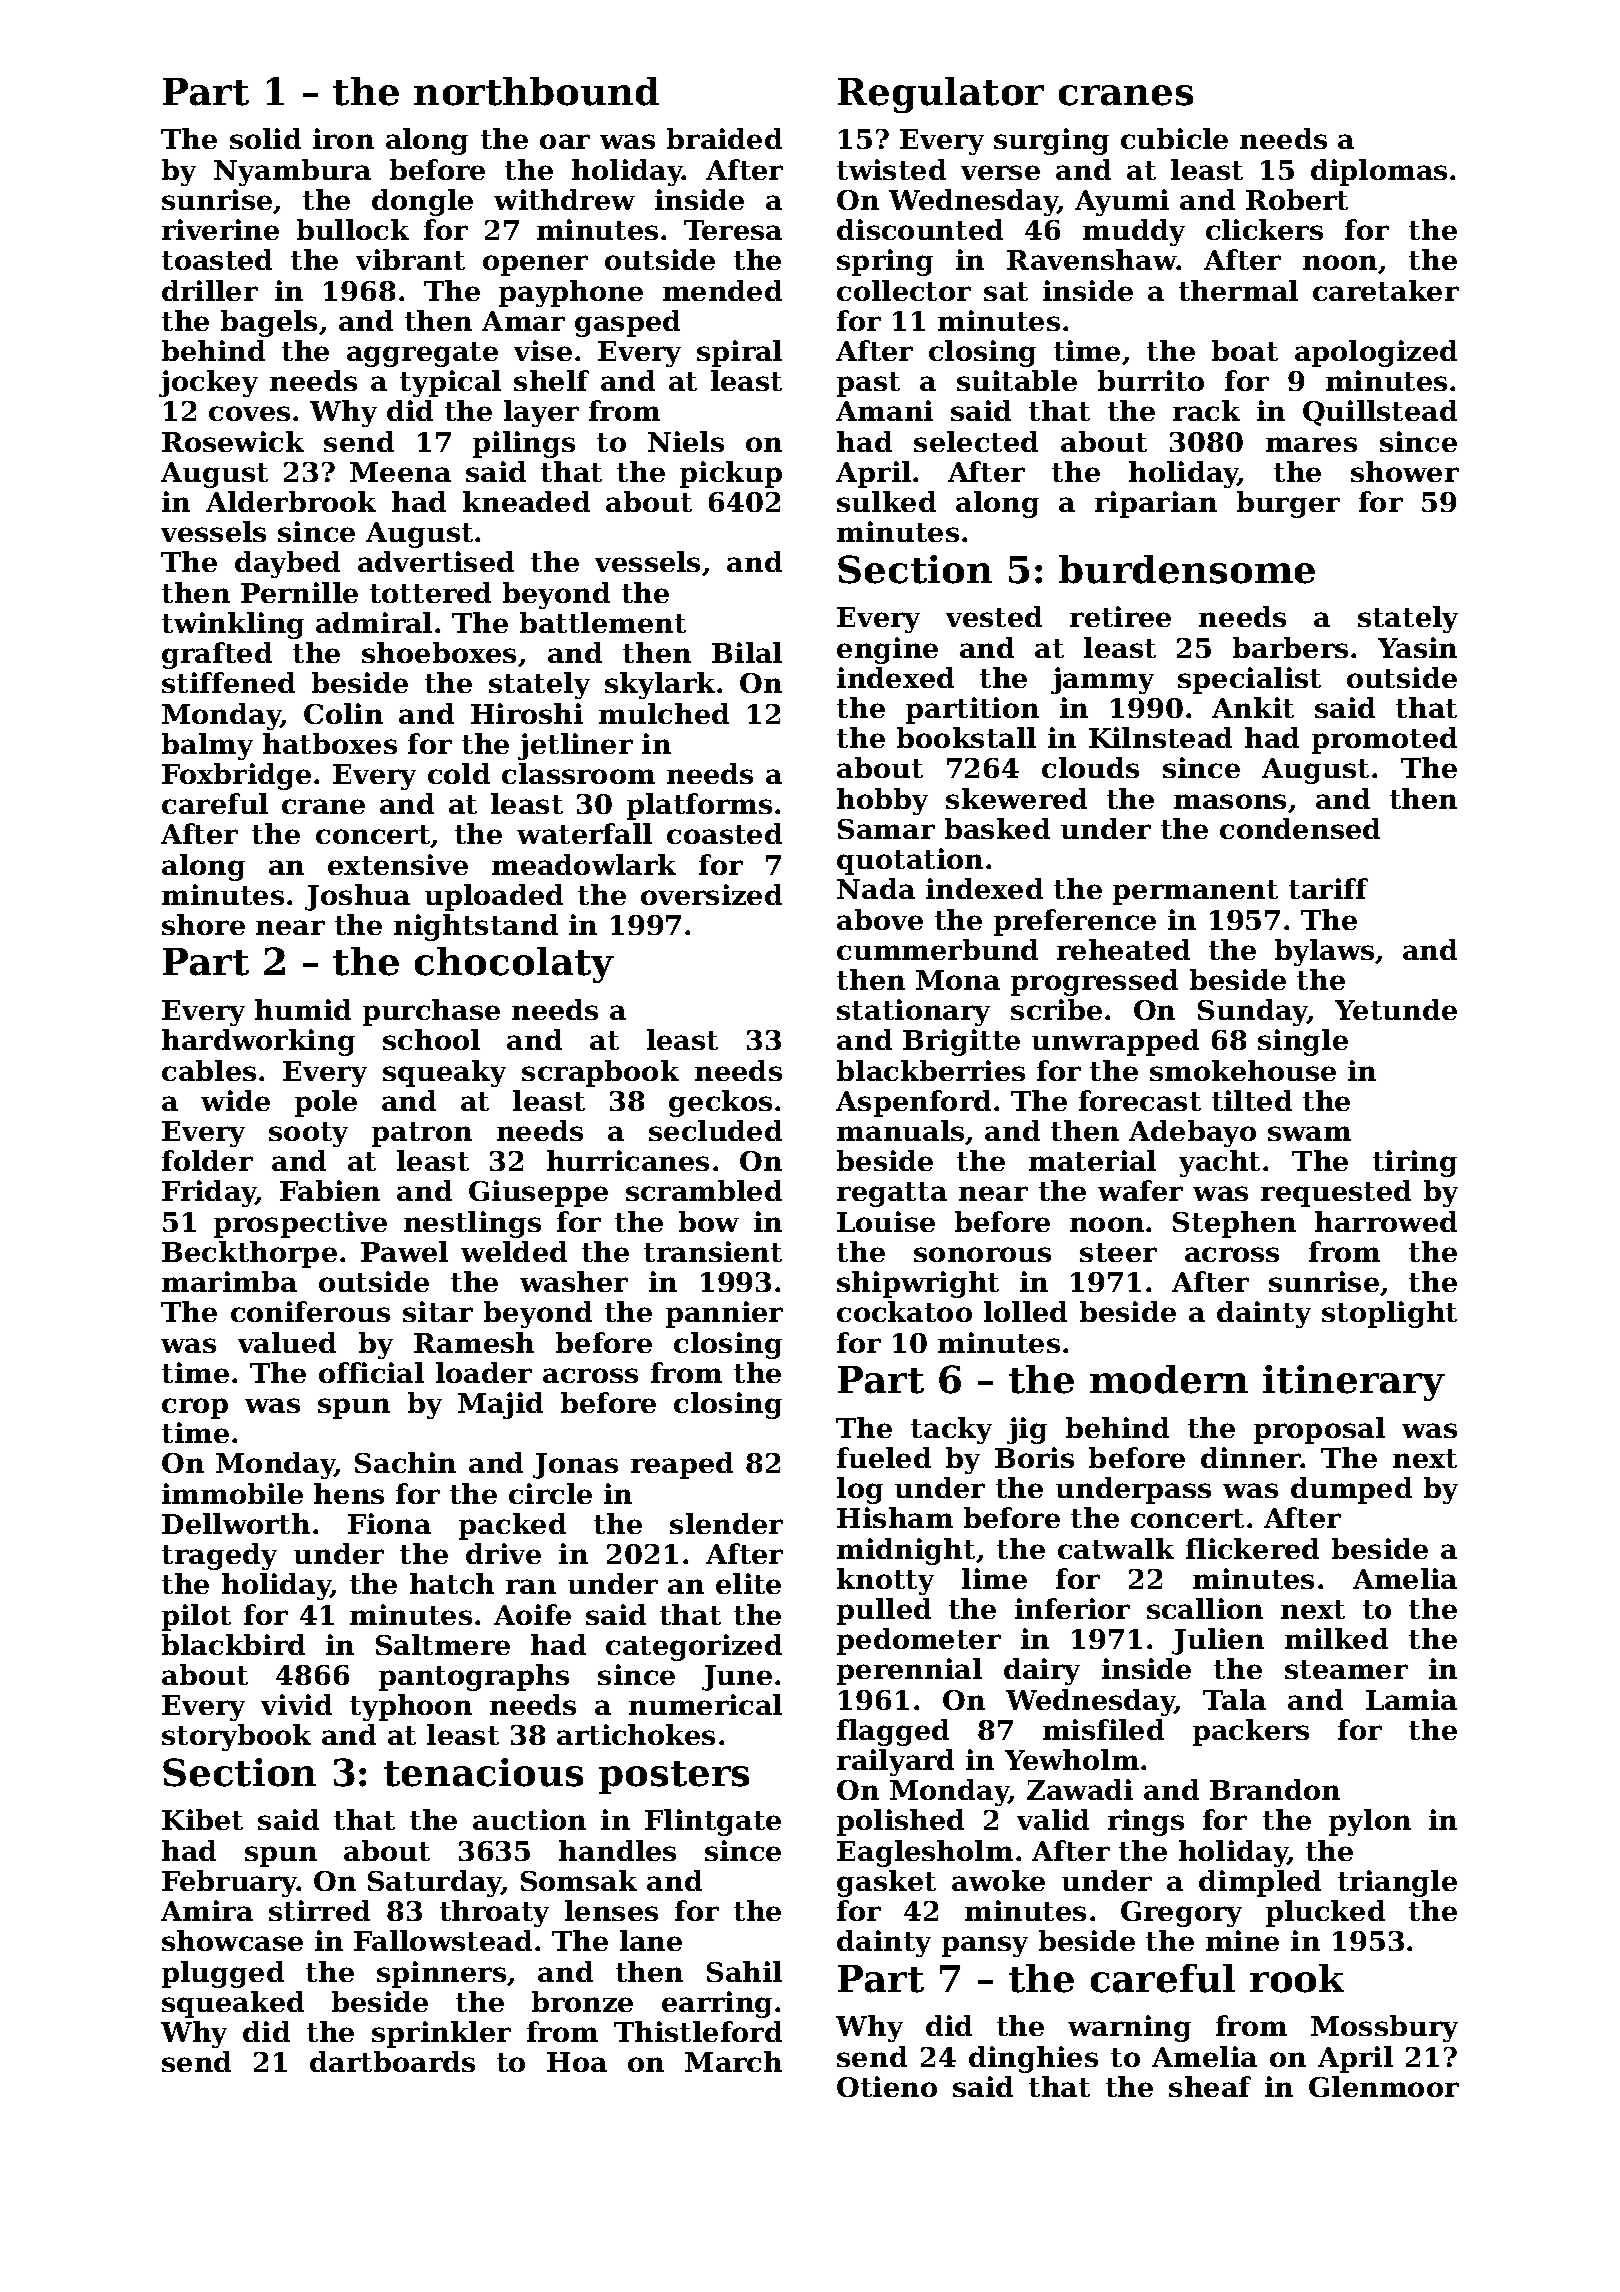 Image resolution: width=1620 pixels, height=2292 pixels. Describe the element at coordinates (994, 1578) in the screenshot. I see `lime` at that location.
